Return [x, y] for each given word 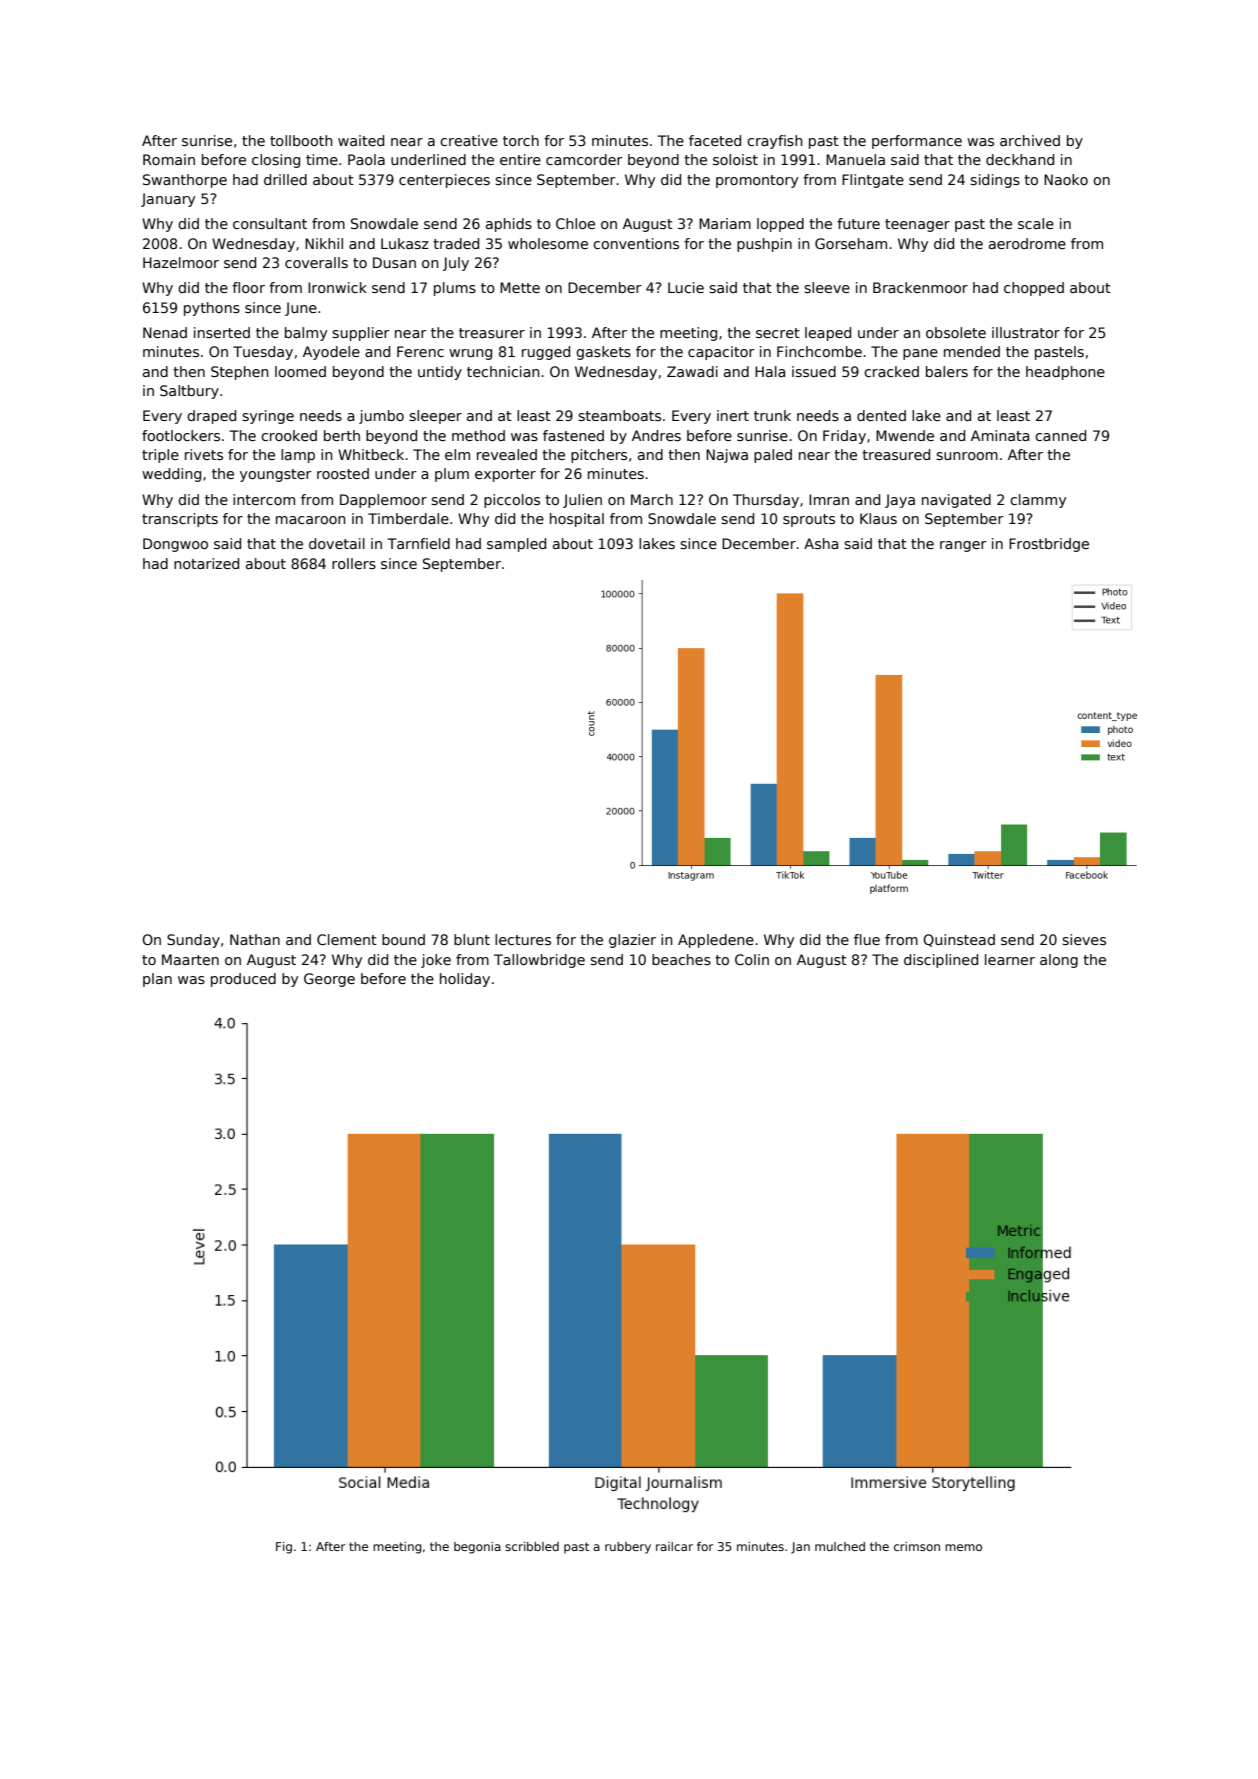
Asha [821, 543]
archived [1030, 140]
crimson [917, 1546]
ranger [963, 546]
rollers [354, 563]
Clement [347, 939]
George [329, 980]
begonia [477, 1548]
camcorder [584, 159]
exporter [505, 475]
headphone [1065, 373]
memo [963, 1547]
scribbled [532, 1546]
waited [361, 140]
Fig [284, 1548]
